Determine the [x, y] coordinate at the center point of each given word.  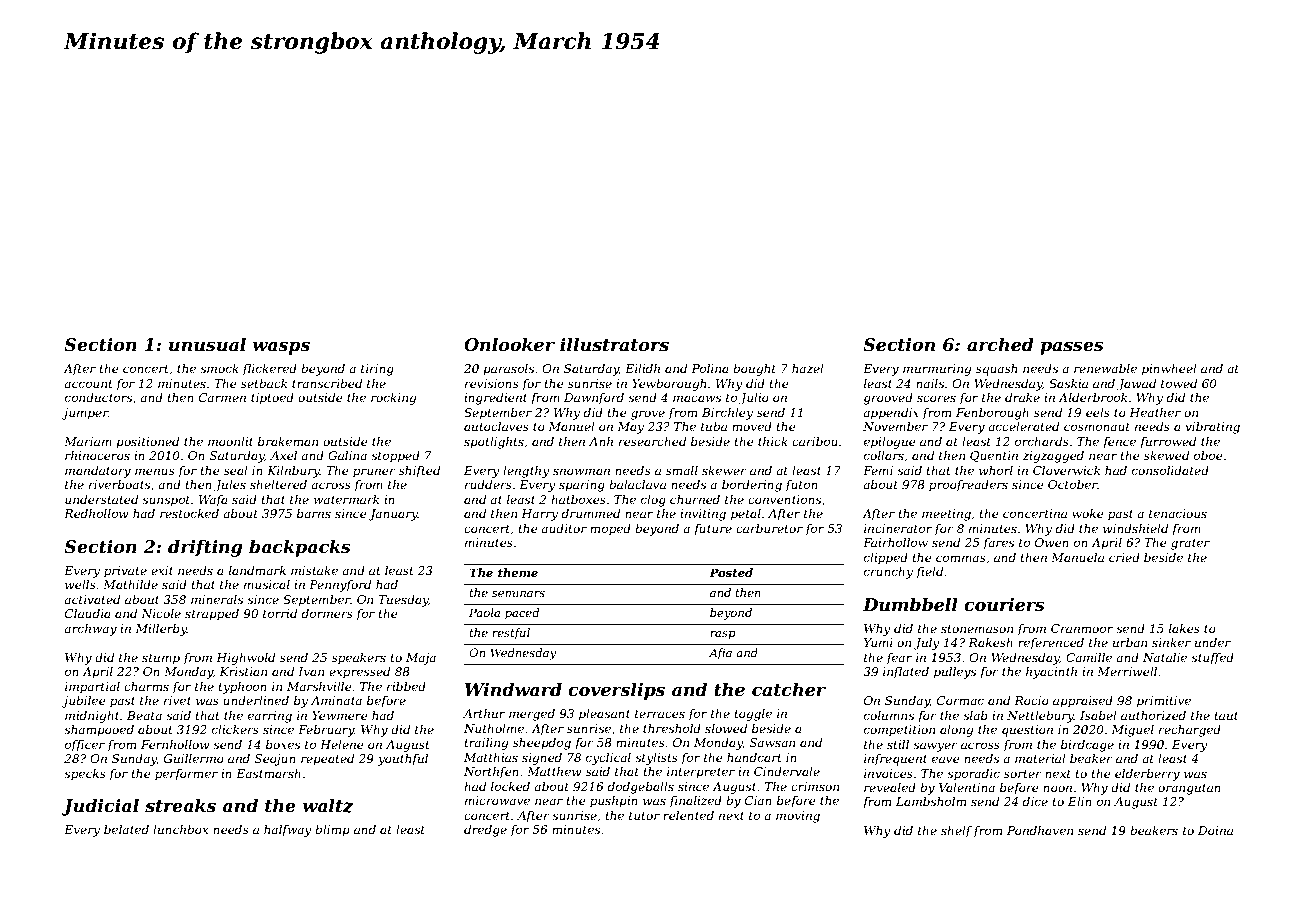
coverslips [616, 691]
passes [1072, 348]
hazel [808, 368]
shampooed [99, 731]
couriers [1004, 605]
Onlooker [509, 345]
